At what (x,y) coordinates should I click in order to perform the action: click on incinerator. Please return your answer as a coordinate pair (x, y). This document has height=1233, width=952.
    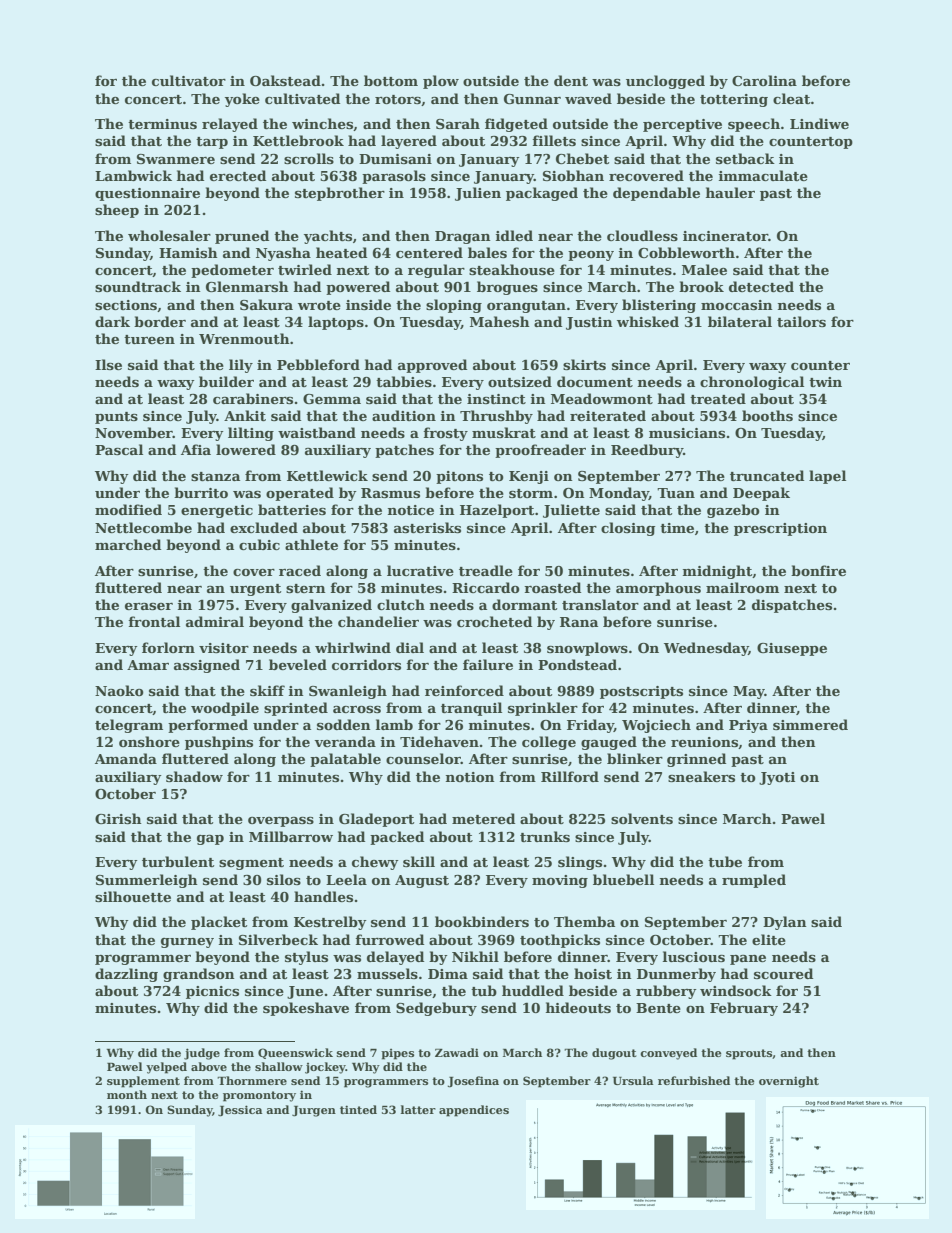
    Looking at the image, I should click on (725, 236).
